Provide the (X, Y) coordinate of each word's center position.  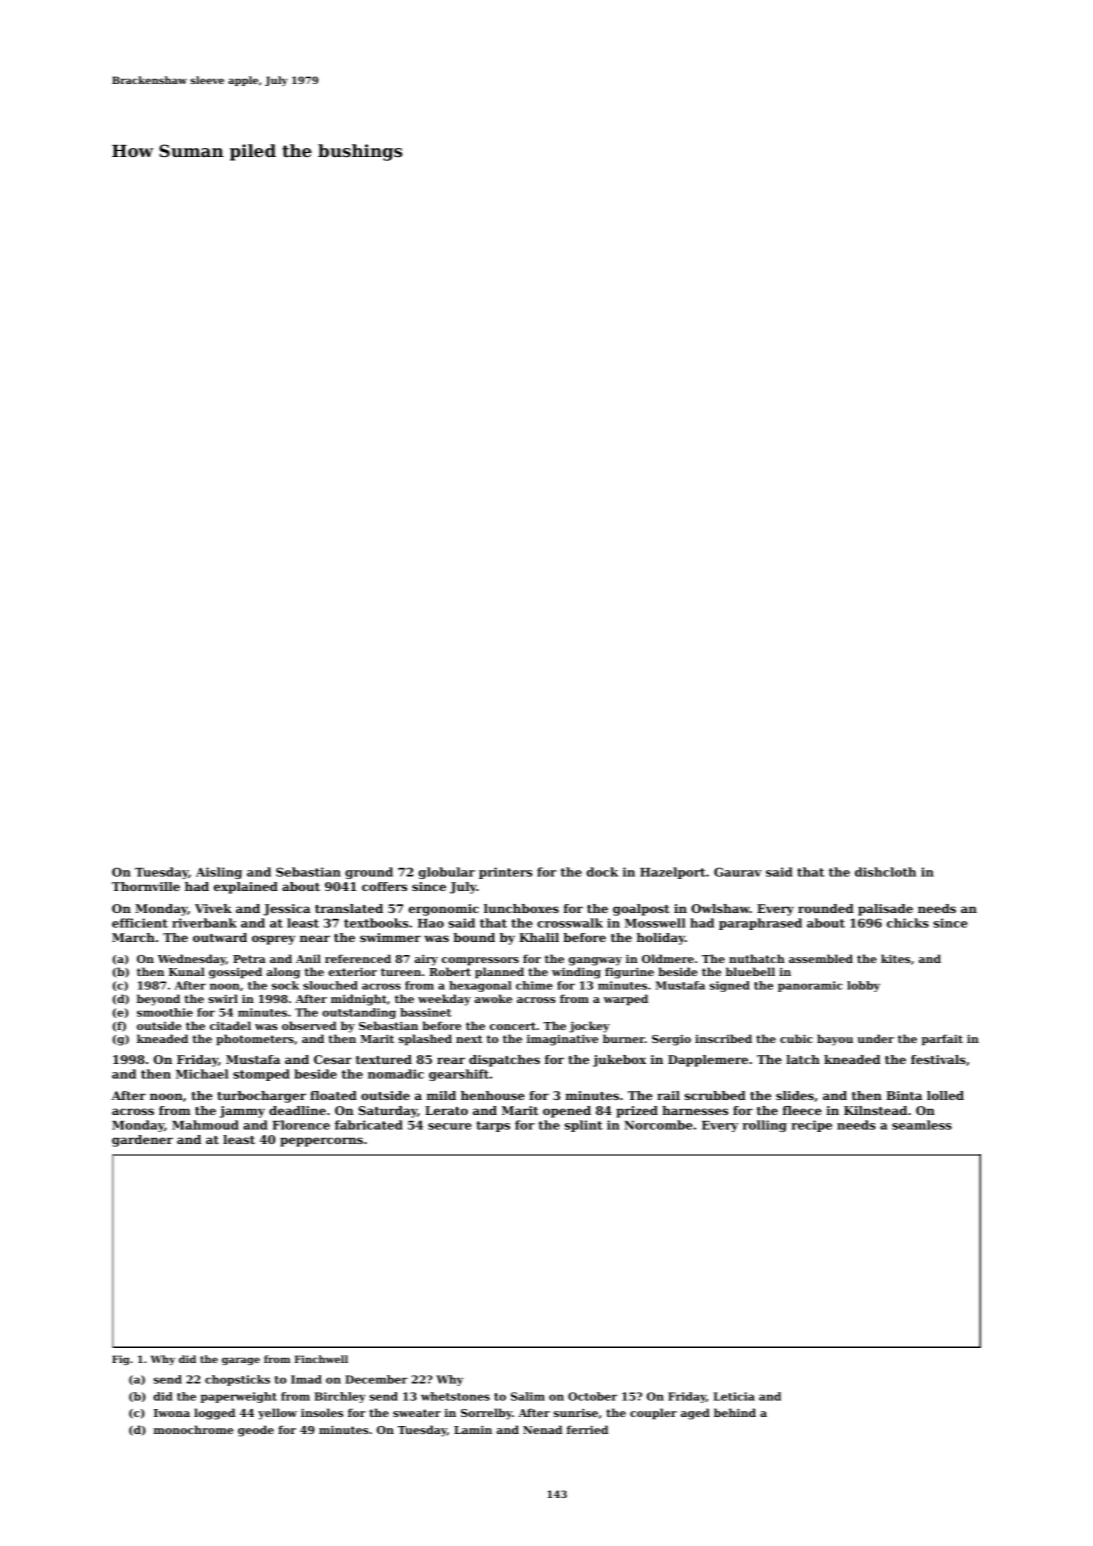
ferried (587, 1429)
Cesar (333, 1059)
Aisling (219, 873)
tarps (493, 1126)
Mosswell (655, 923)
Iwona (172, 1413)
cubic (796, 1038)
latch (803, 1059)
